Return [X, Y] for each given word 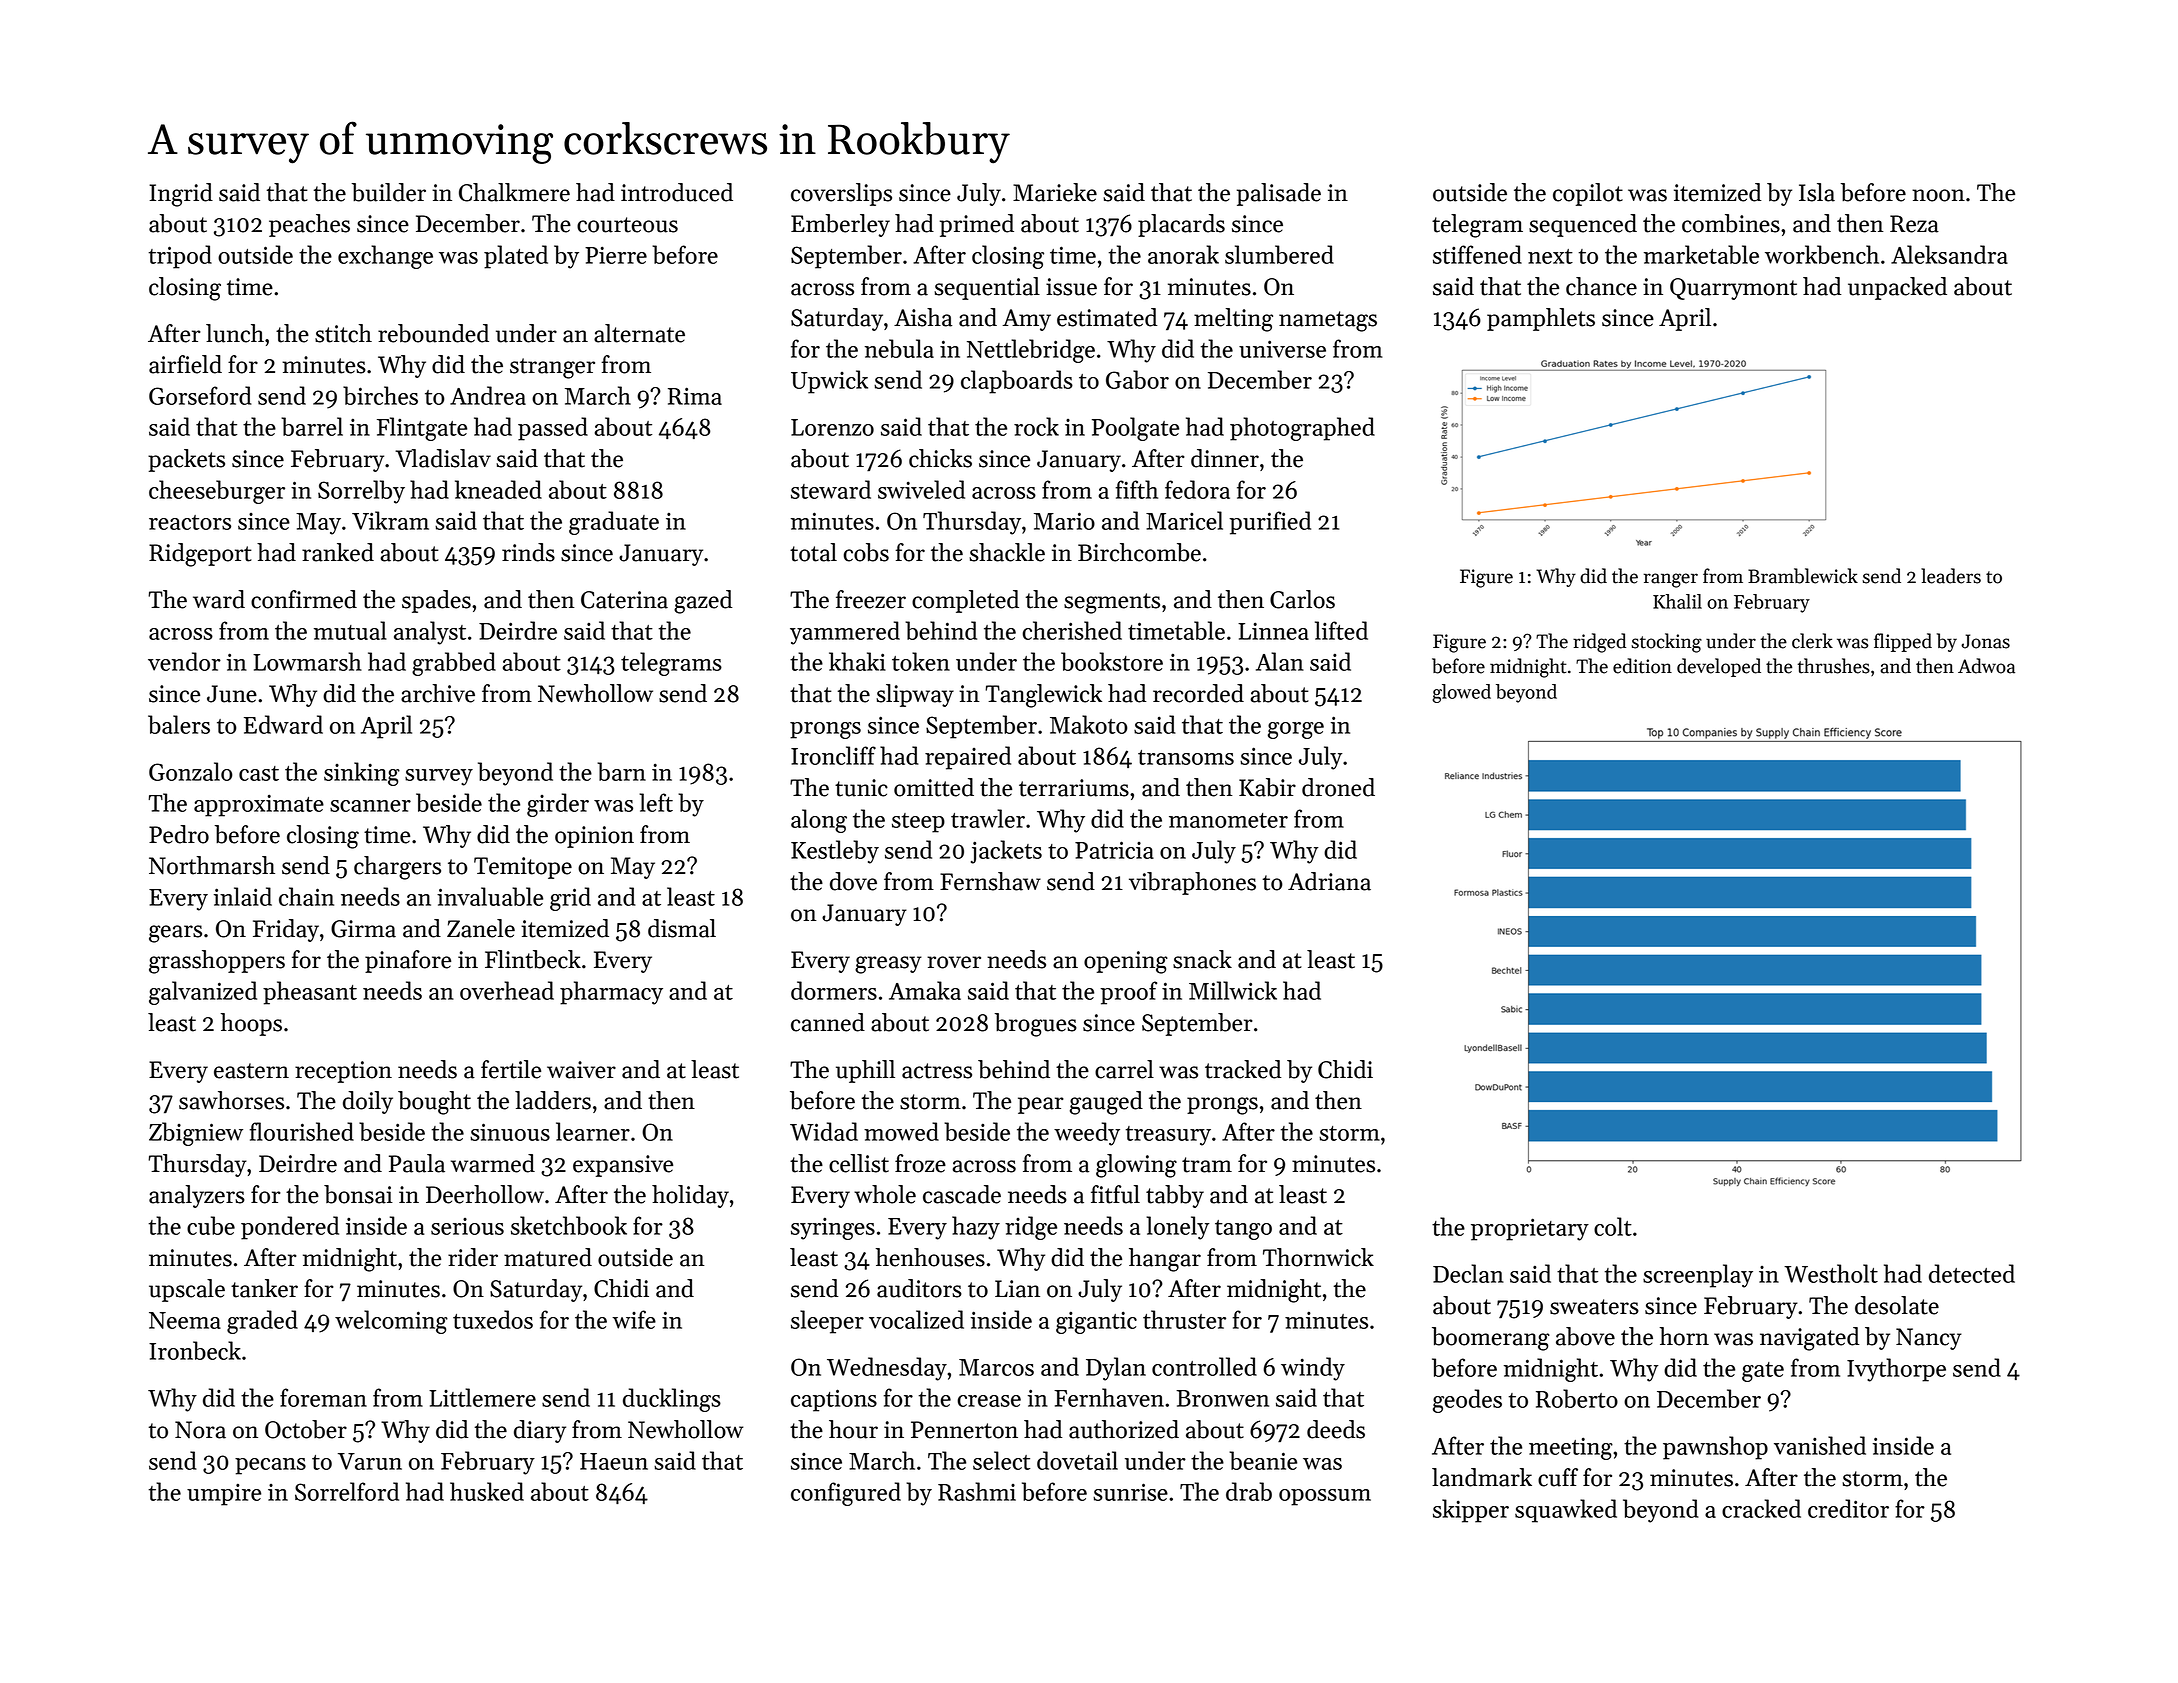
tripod [180, 257]
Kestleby [835, 852]
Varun [370, 1461]
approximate [259, 805]
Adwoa [1986, 666]
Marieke [1055, 192]
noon [1938, 195]
